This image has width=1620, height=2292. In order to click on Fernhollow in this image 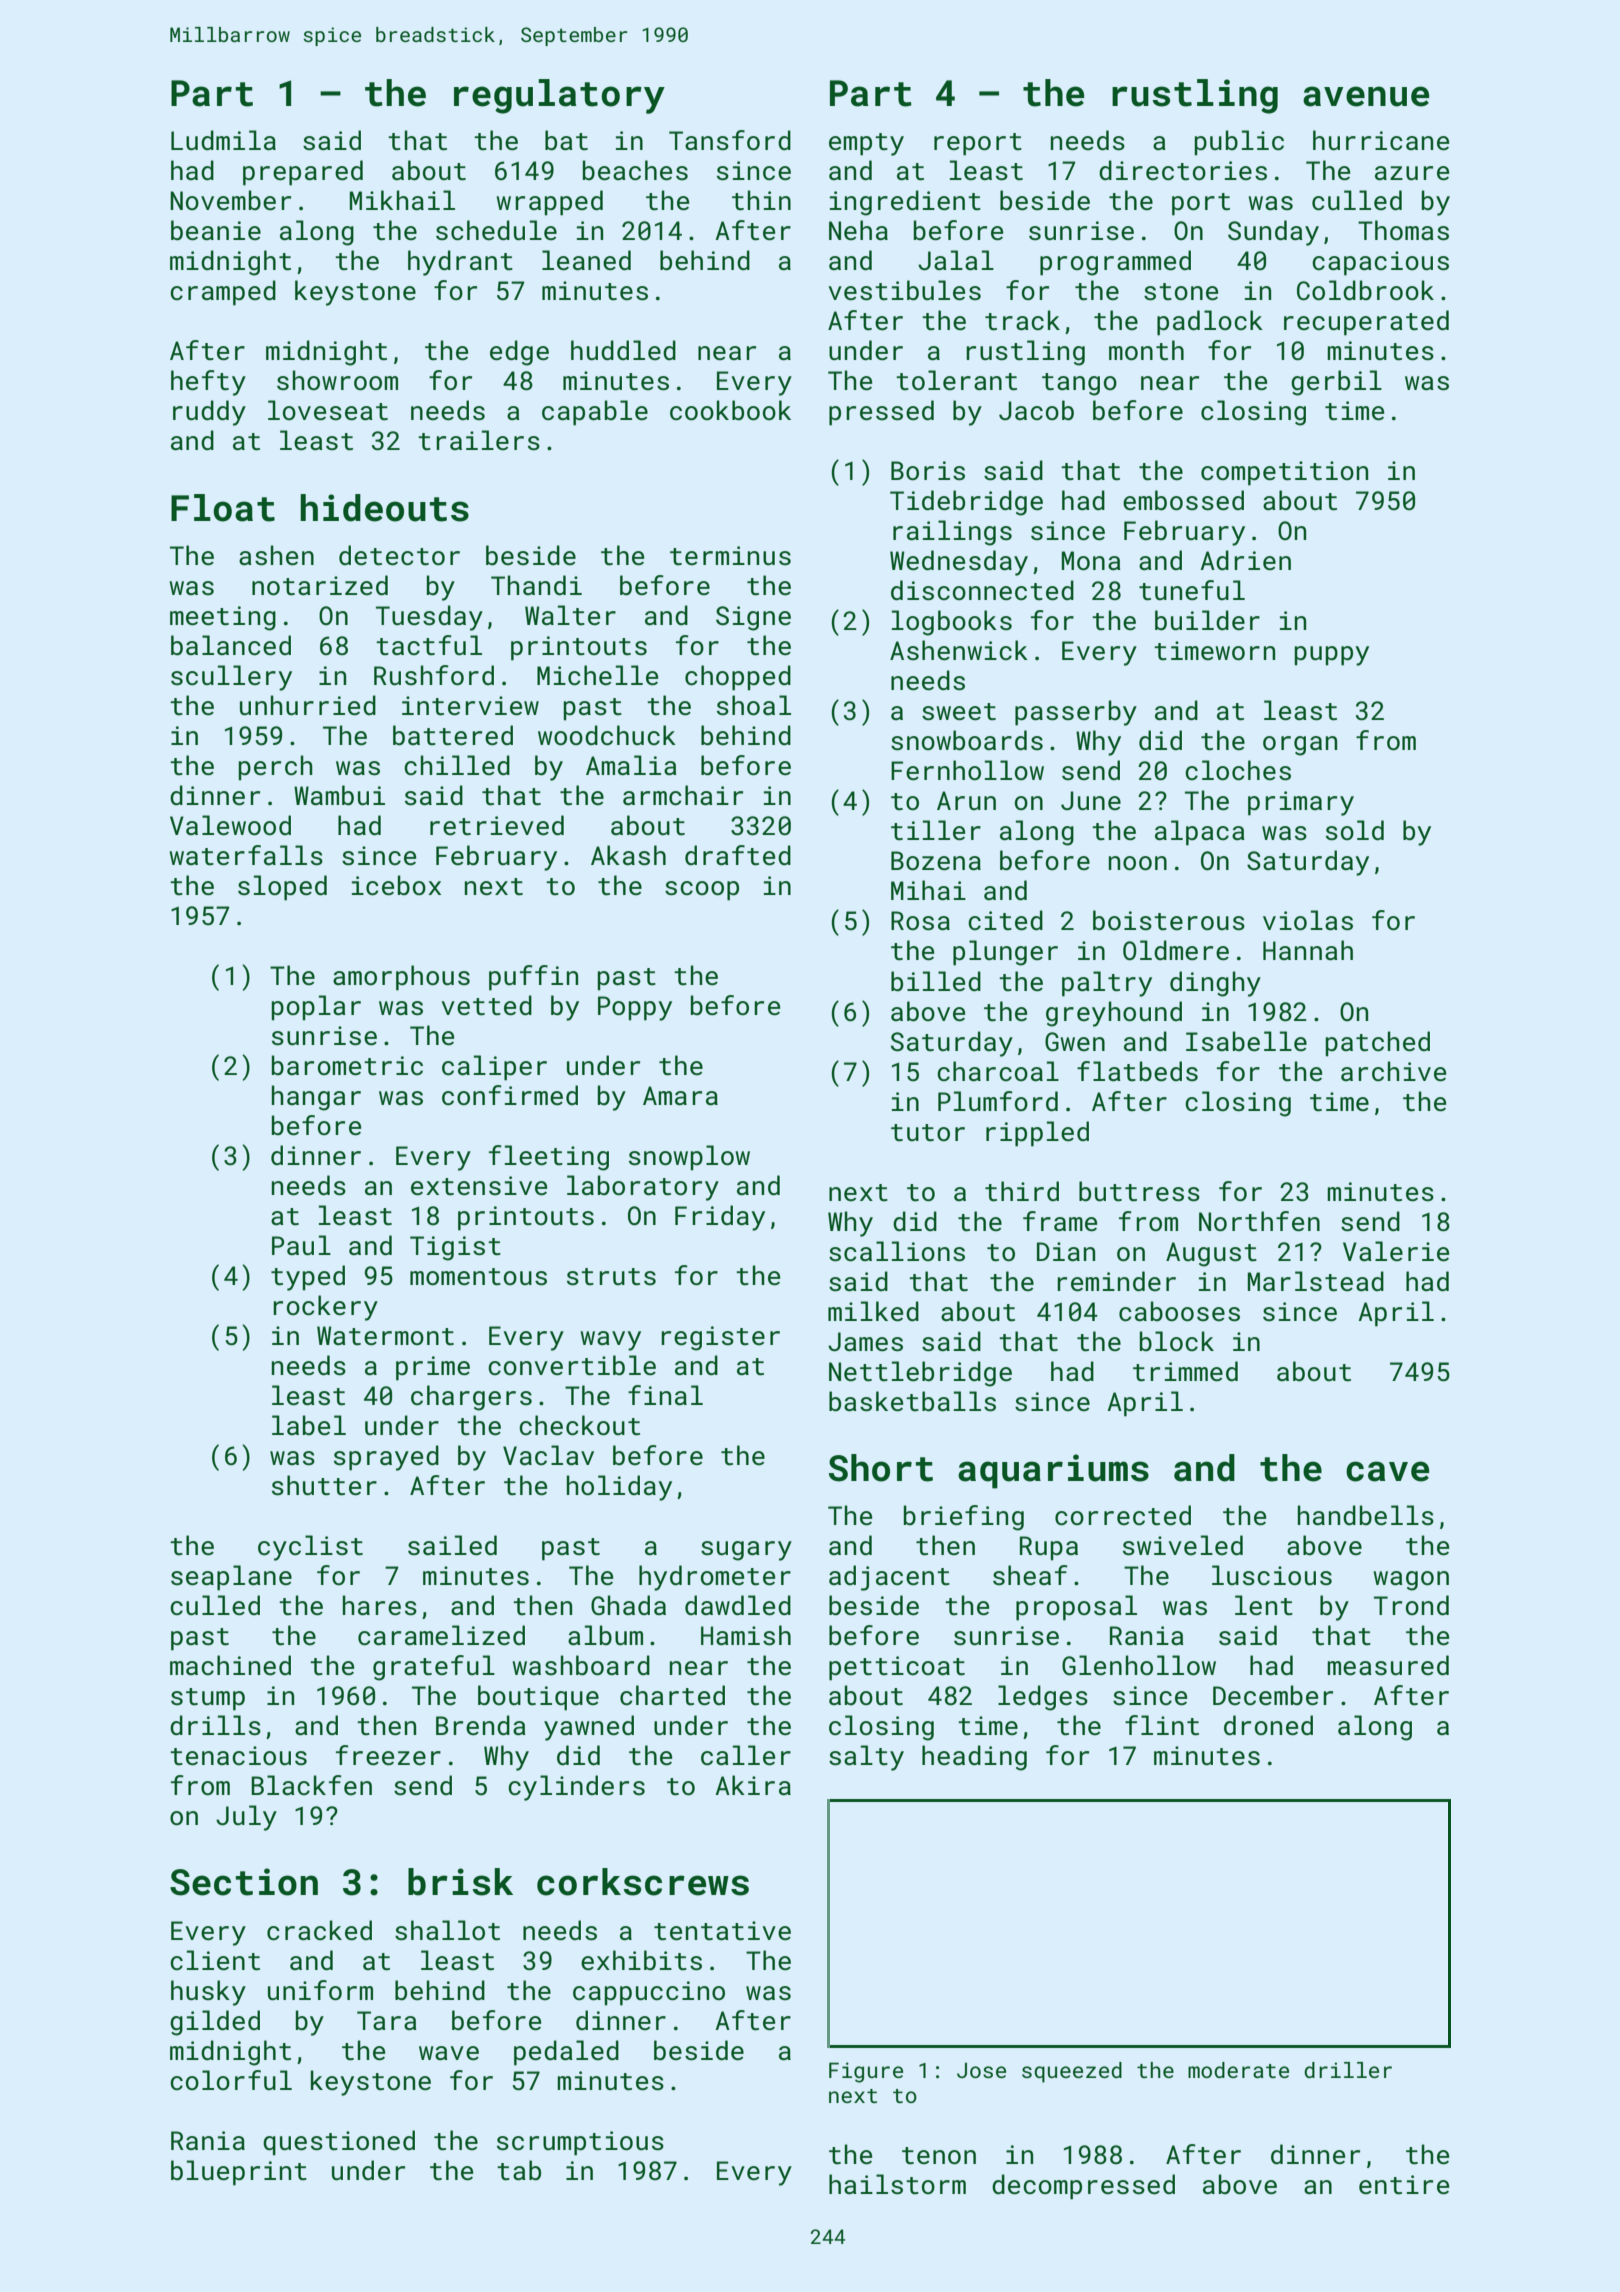, I will do `click(967, 770)`.
